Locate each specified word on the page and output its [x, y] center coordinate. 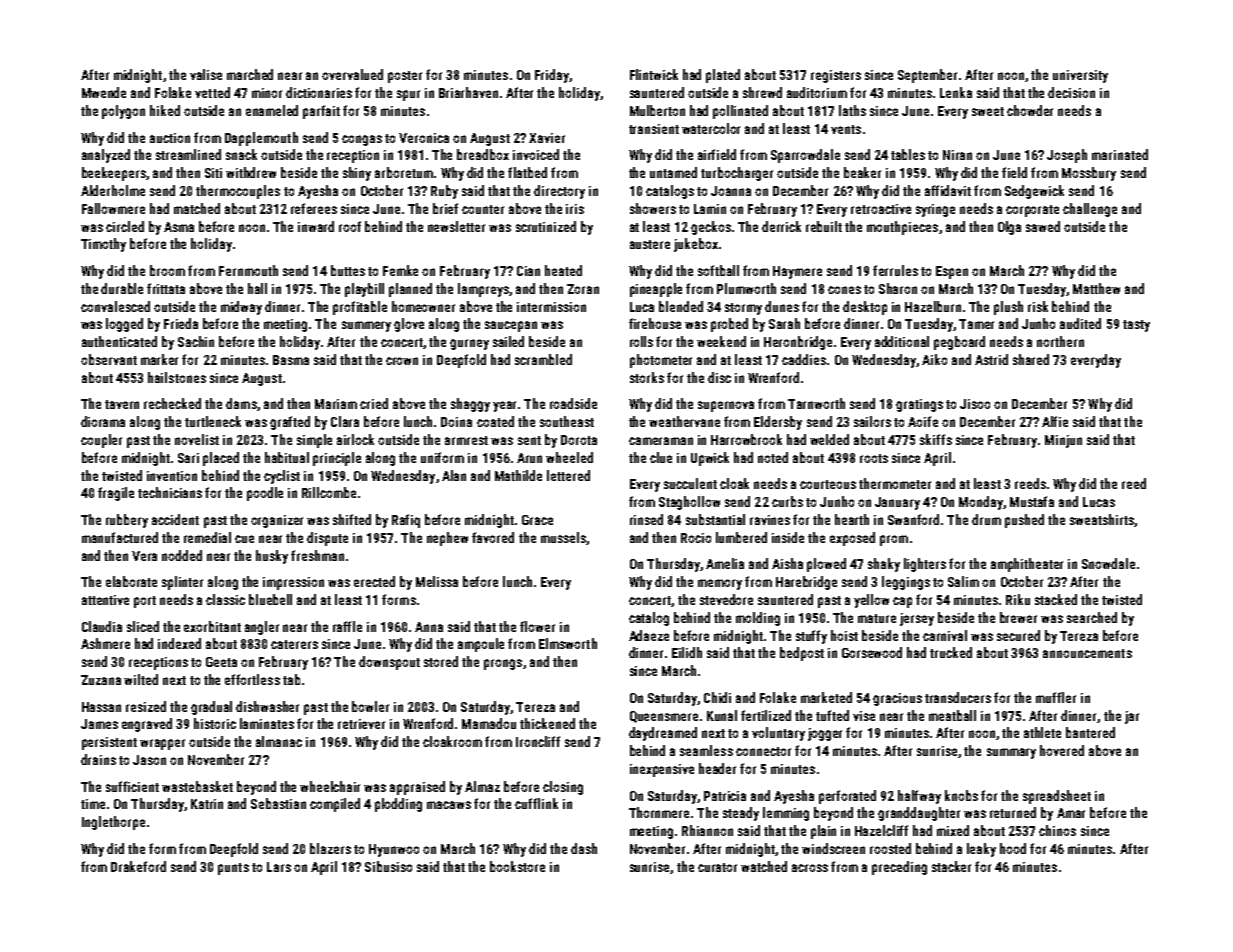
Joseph [1067, 156]
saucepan [511, 326]
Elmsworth [568, 643]
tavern [122, 404]
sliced [143, 626]
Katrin [207, 804]
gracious [897, 699]
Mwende [104, 92]
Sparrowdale [805, 156]
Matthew [1096, 288]
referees [314, 208]
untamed [673, 172]
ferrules [895, 270]
